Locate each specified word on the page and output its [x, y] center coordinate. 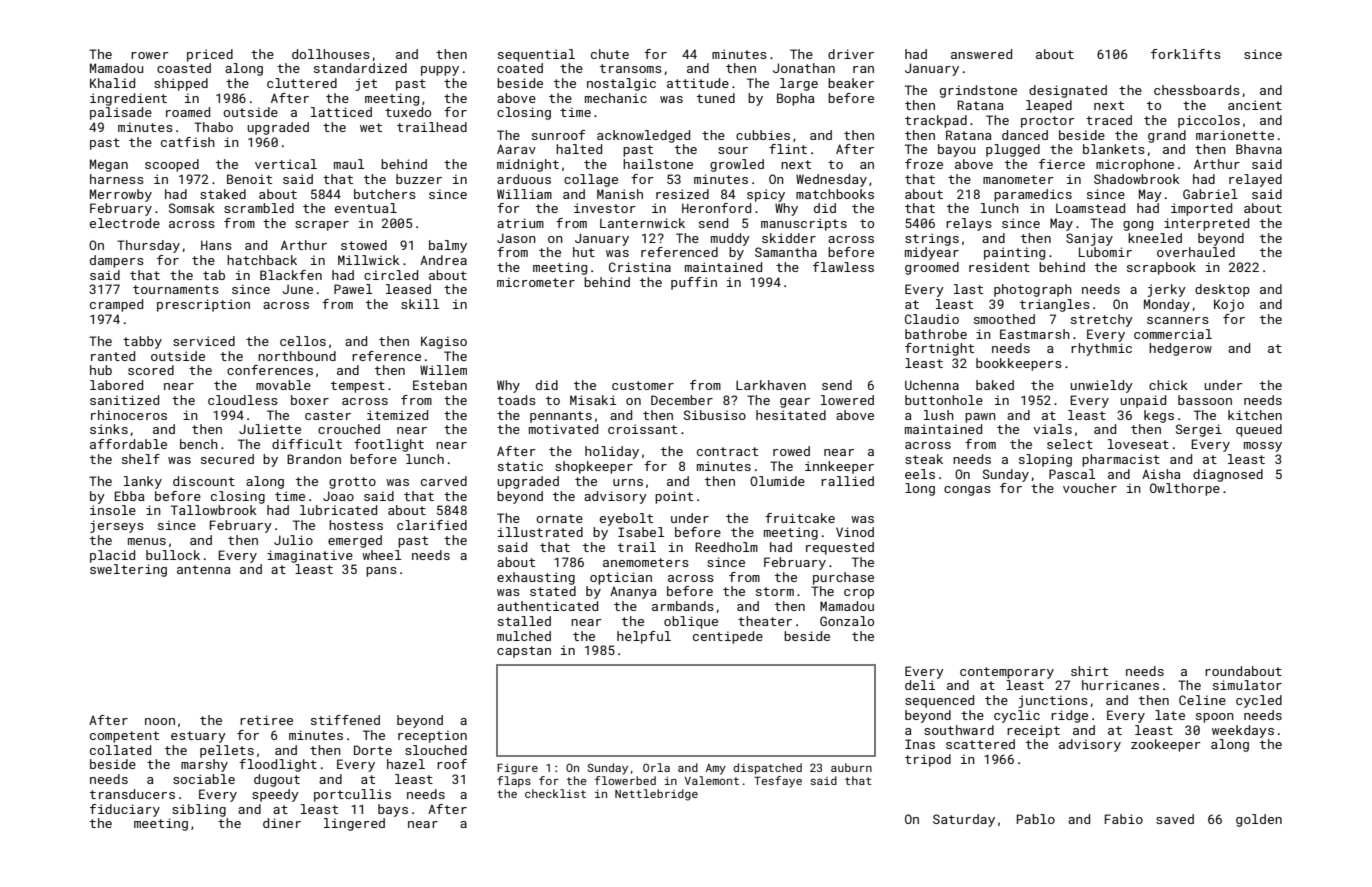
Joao [338, 496]
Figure [517, 769]
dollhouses [331, 54]
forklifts [1186, 54]
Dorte [373, 750]
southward [959, 730]
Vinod [855, 532]
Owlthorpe [1185, 489]
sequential [536, 55]
